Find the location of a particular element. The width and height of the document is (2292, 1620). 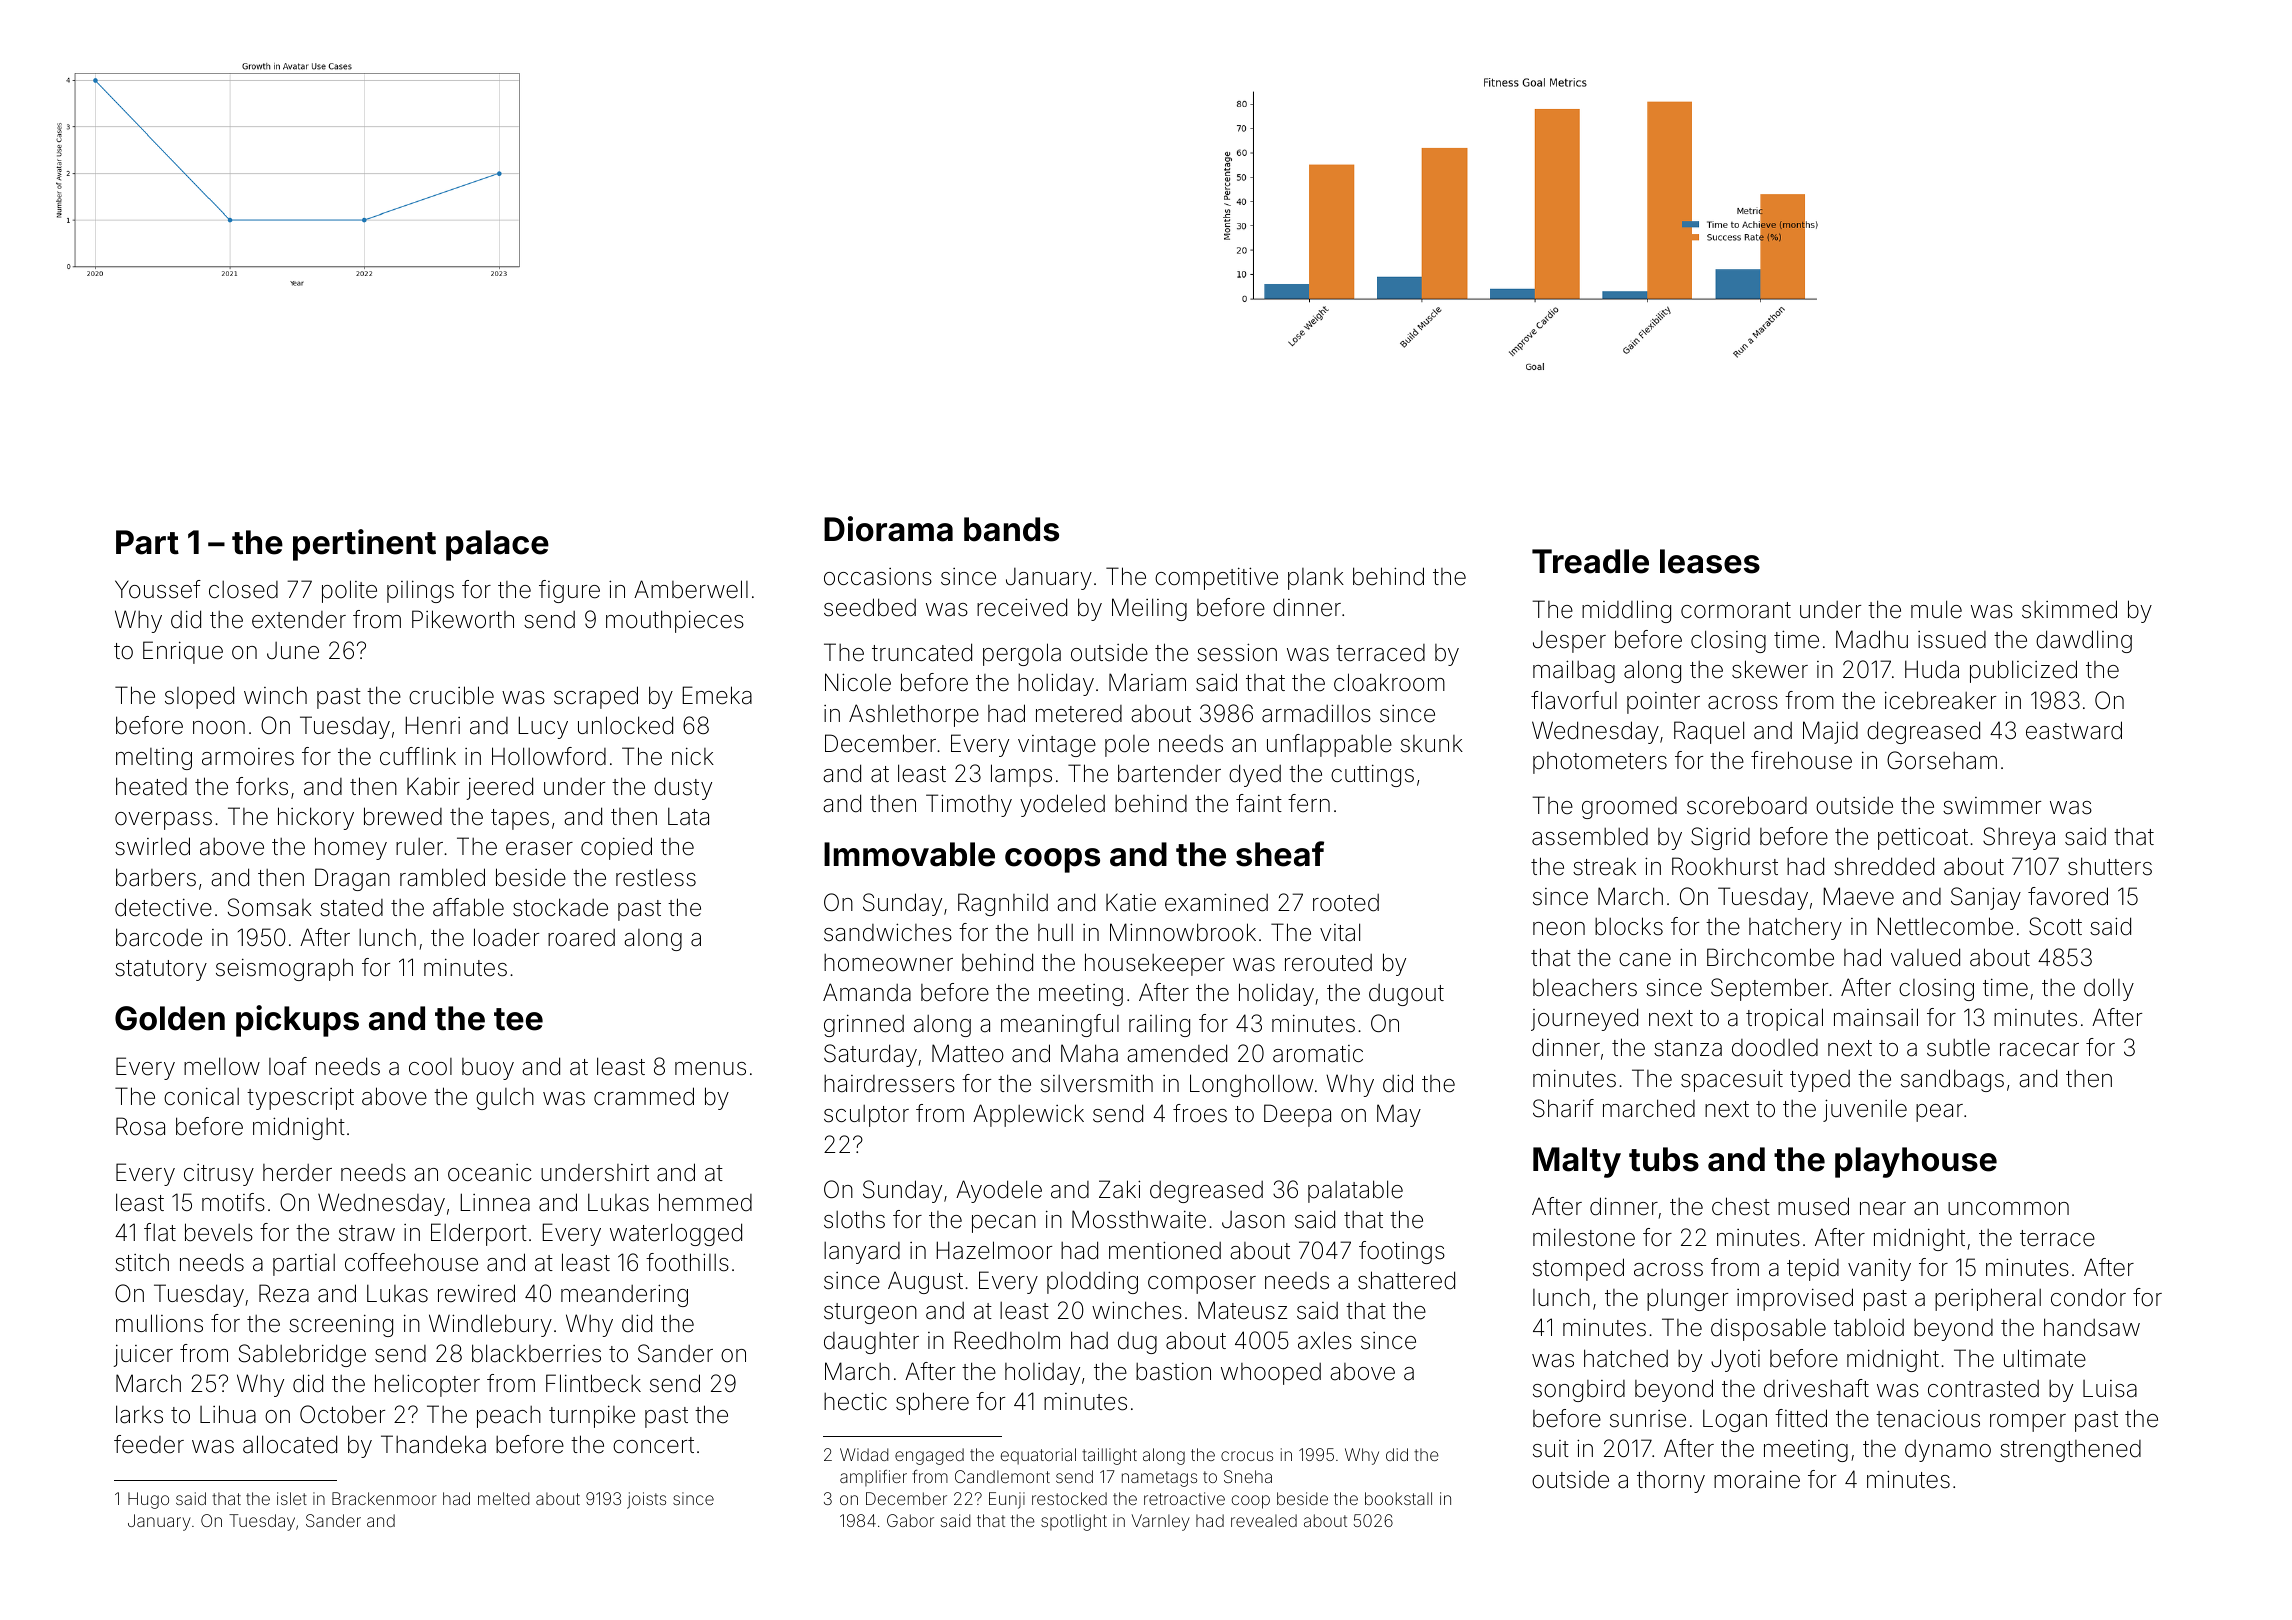

pertinent is located at coordinates (364, 545).
